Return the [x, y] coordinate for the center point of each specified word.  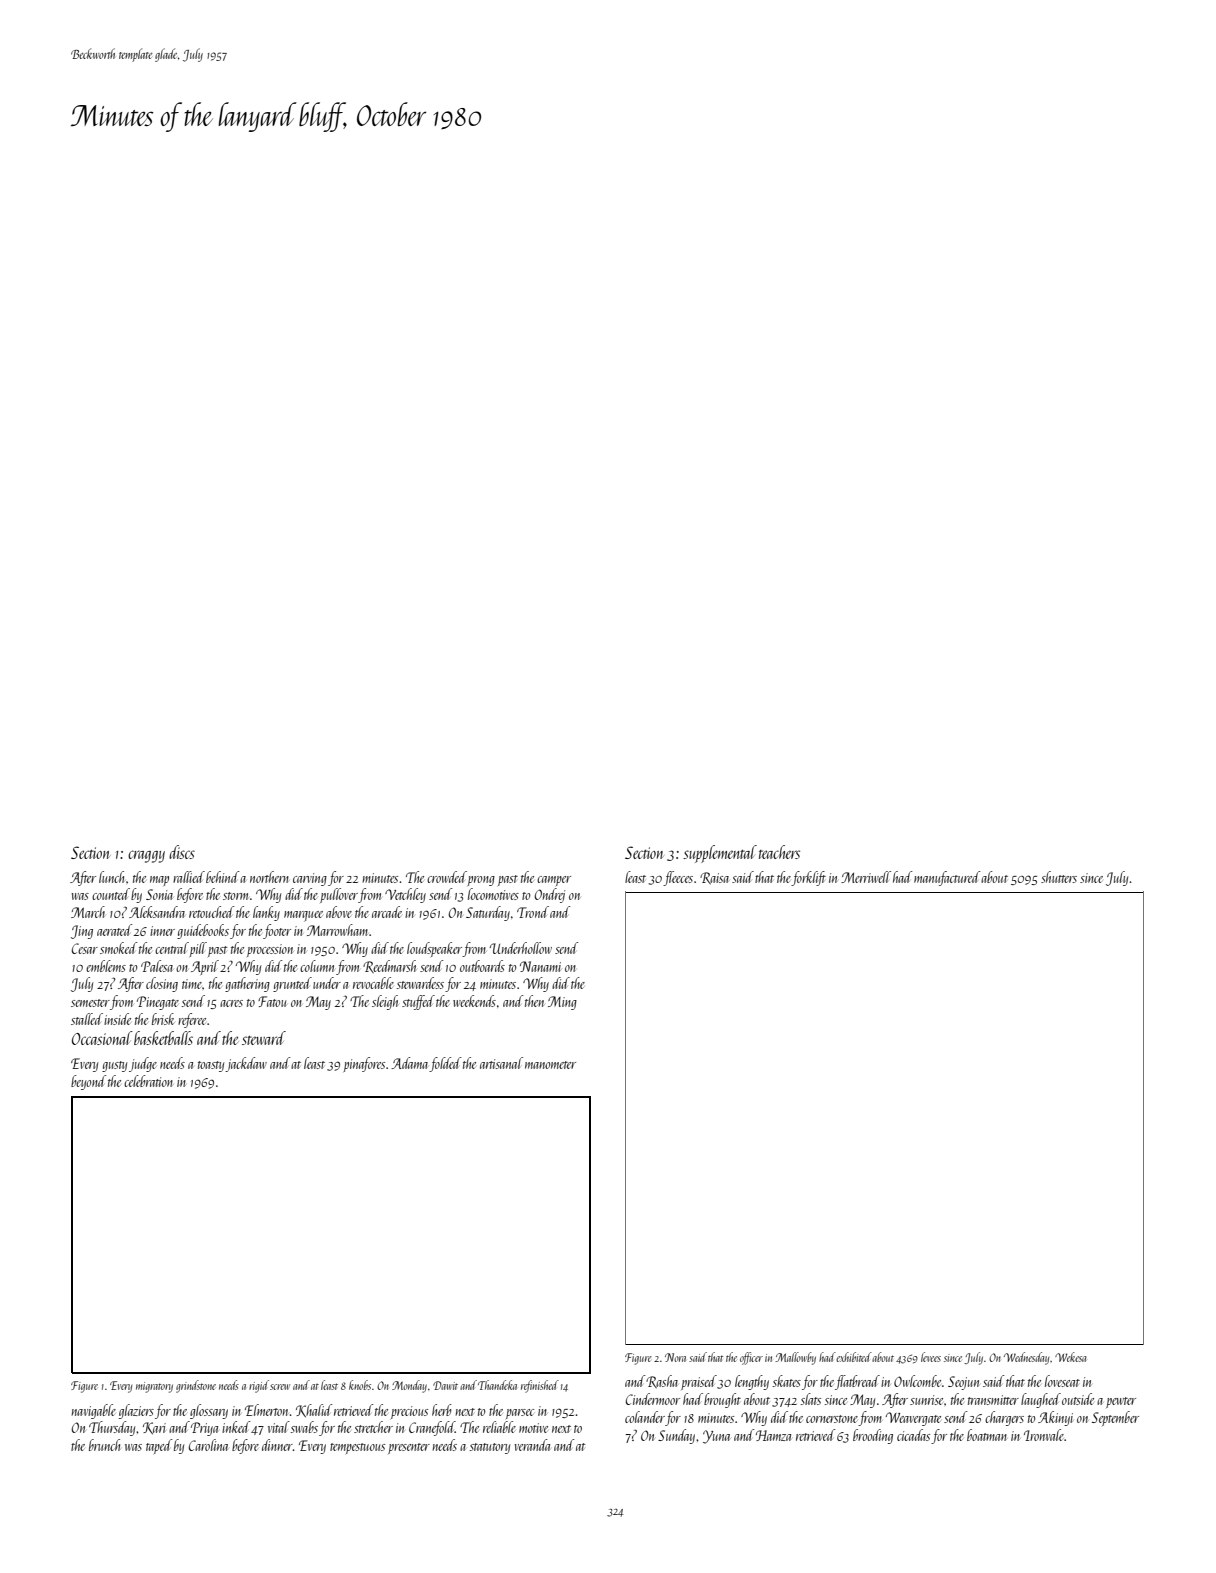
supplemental [720, 854]
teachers [779, 852]
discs [182, 852]
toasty [211, 1066]
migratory [154, 1387]
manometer [550, 1065]
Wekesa [1070, 1357]
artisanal [501, 1063]
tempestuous [357, 1448]
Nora [675, 1357]
